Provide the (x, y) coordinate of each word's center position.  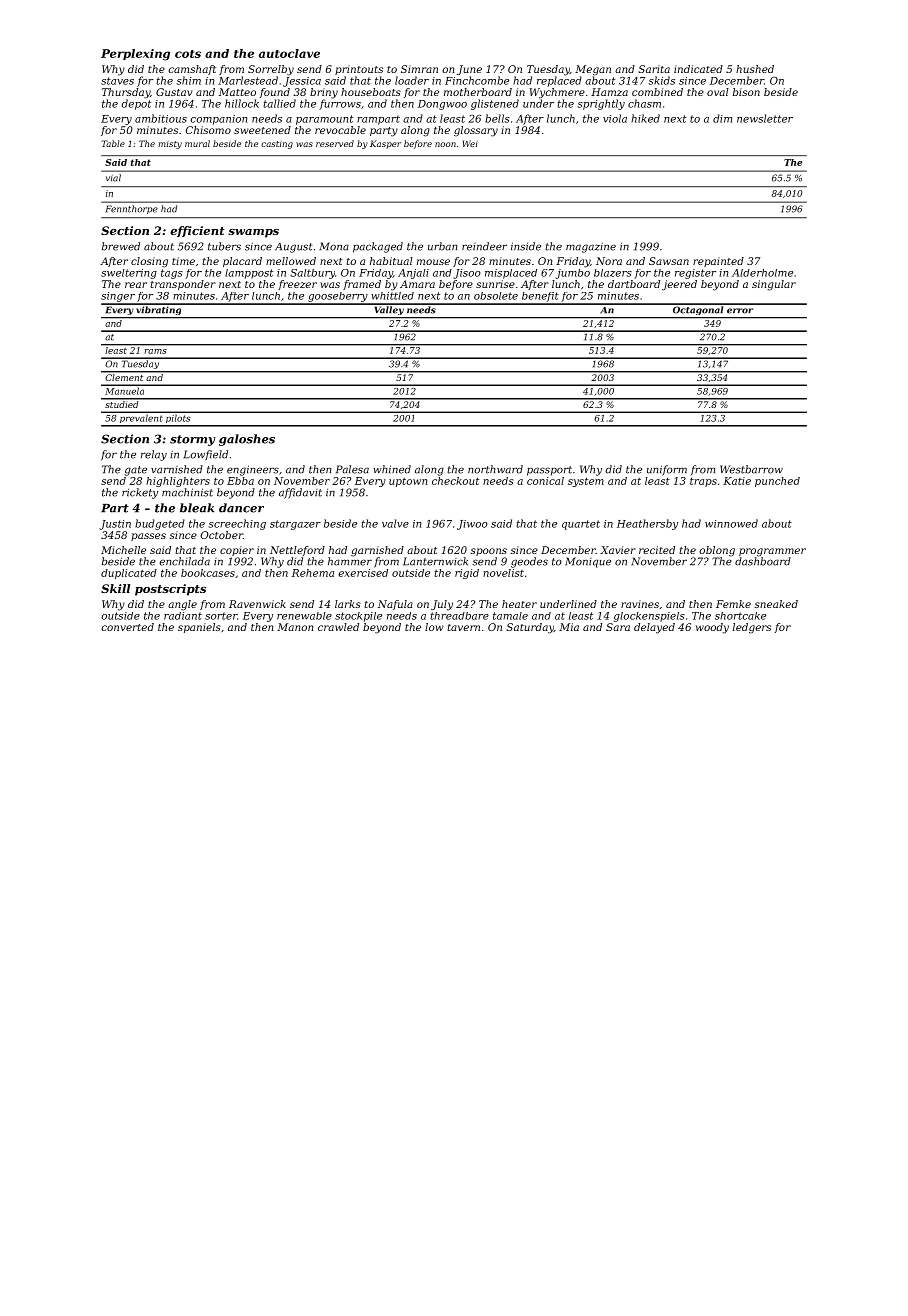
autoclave (289, 53)
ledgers (752, 628)
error (740, 311)
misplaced (511, 274)
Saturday (530, 628)
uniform (667, 470)
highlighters (178, 482)
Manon (295, 627)
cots (188, 54)
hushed (755, 69)
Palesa (352, 469)
